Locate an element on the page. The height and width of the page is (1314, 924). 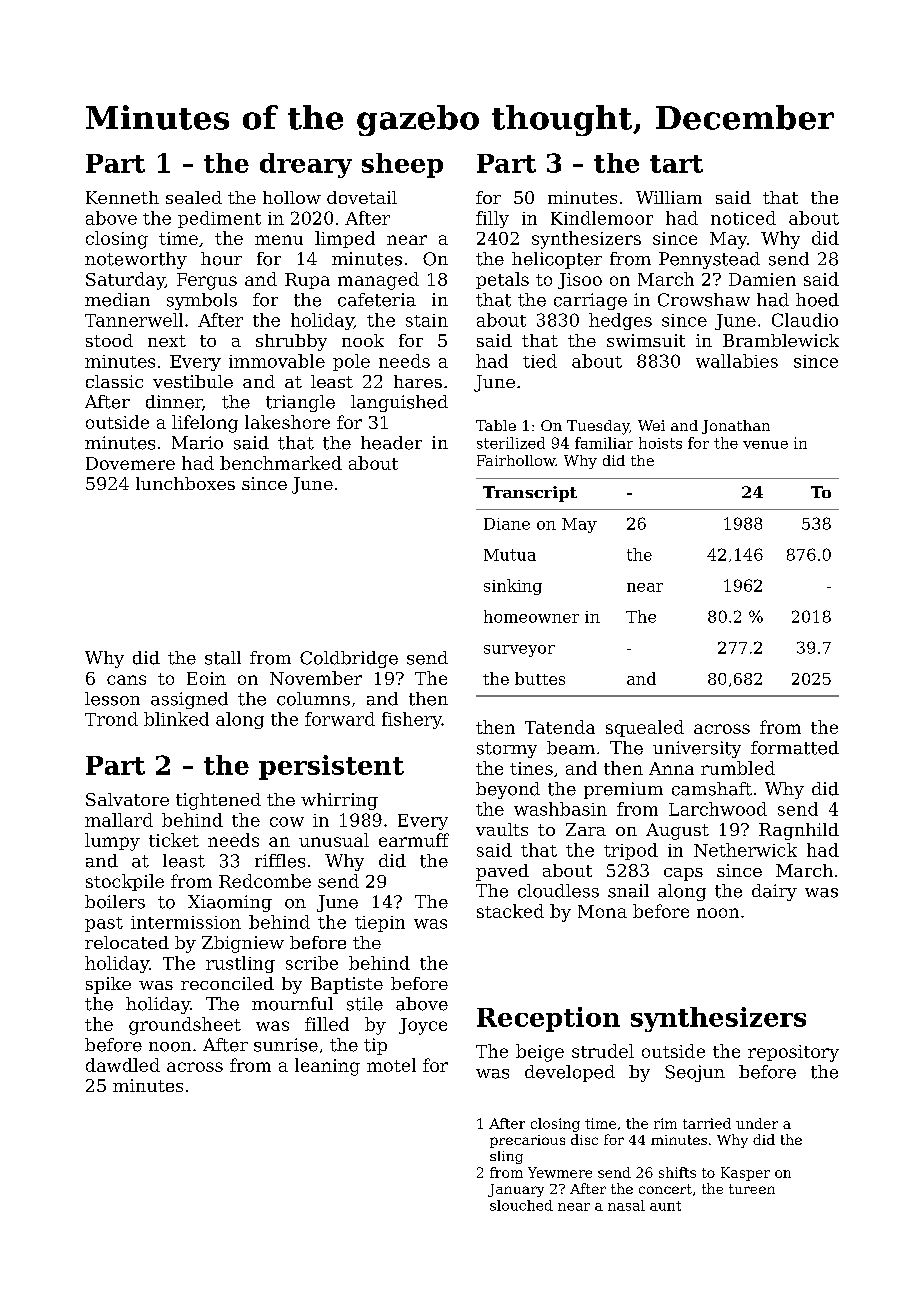
formatted is located at coordinates (795, 748).
